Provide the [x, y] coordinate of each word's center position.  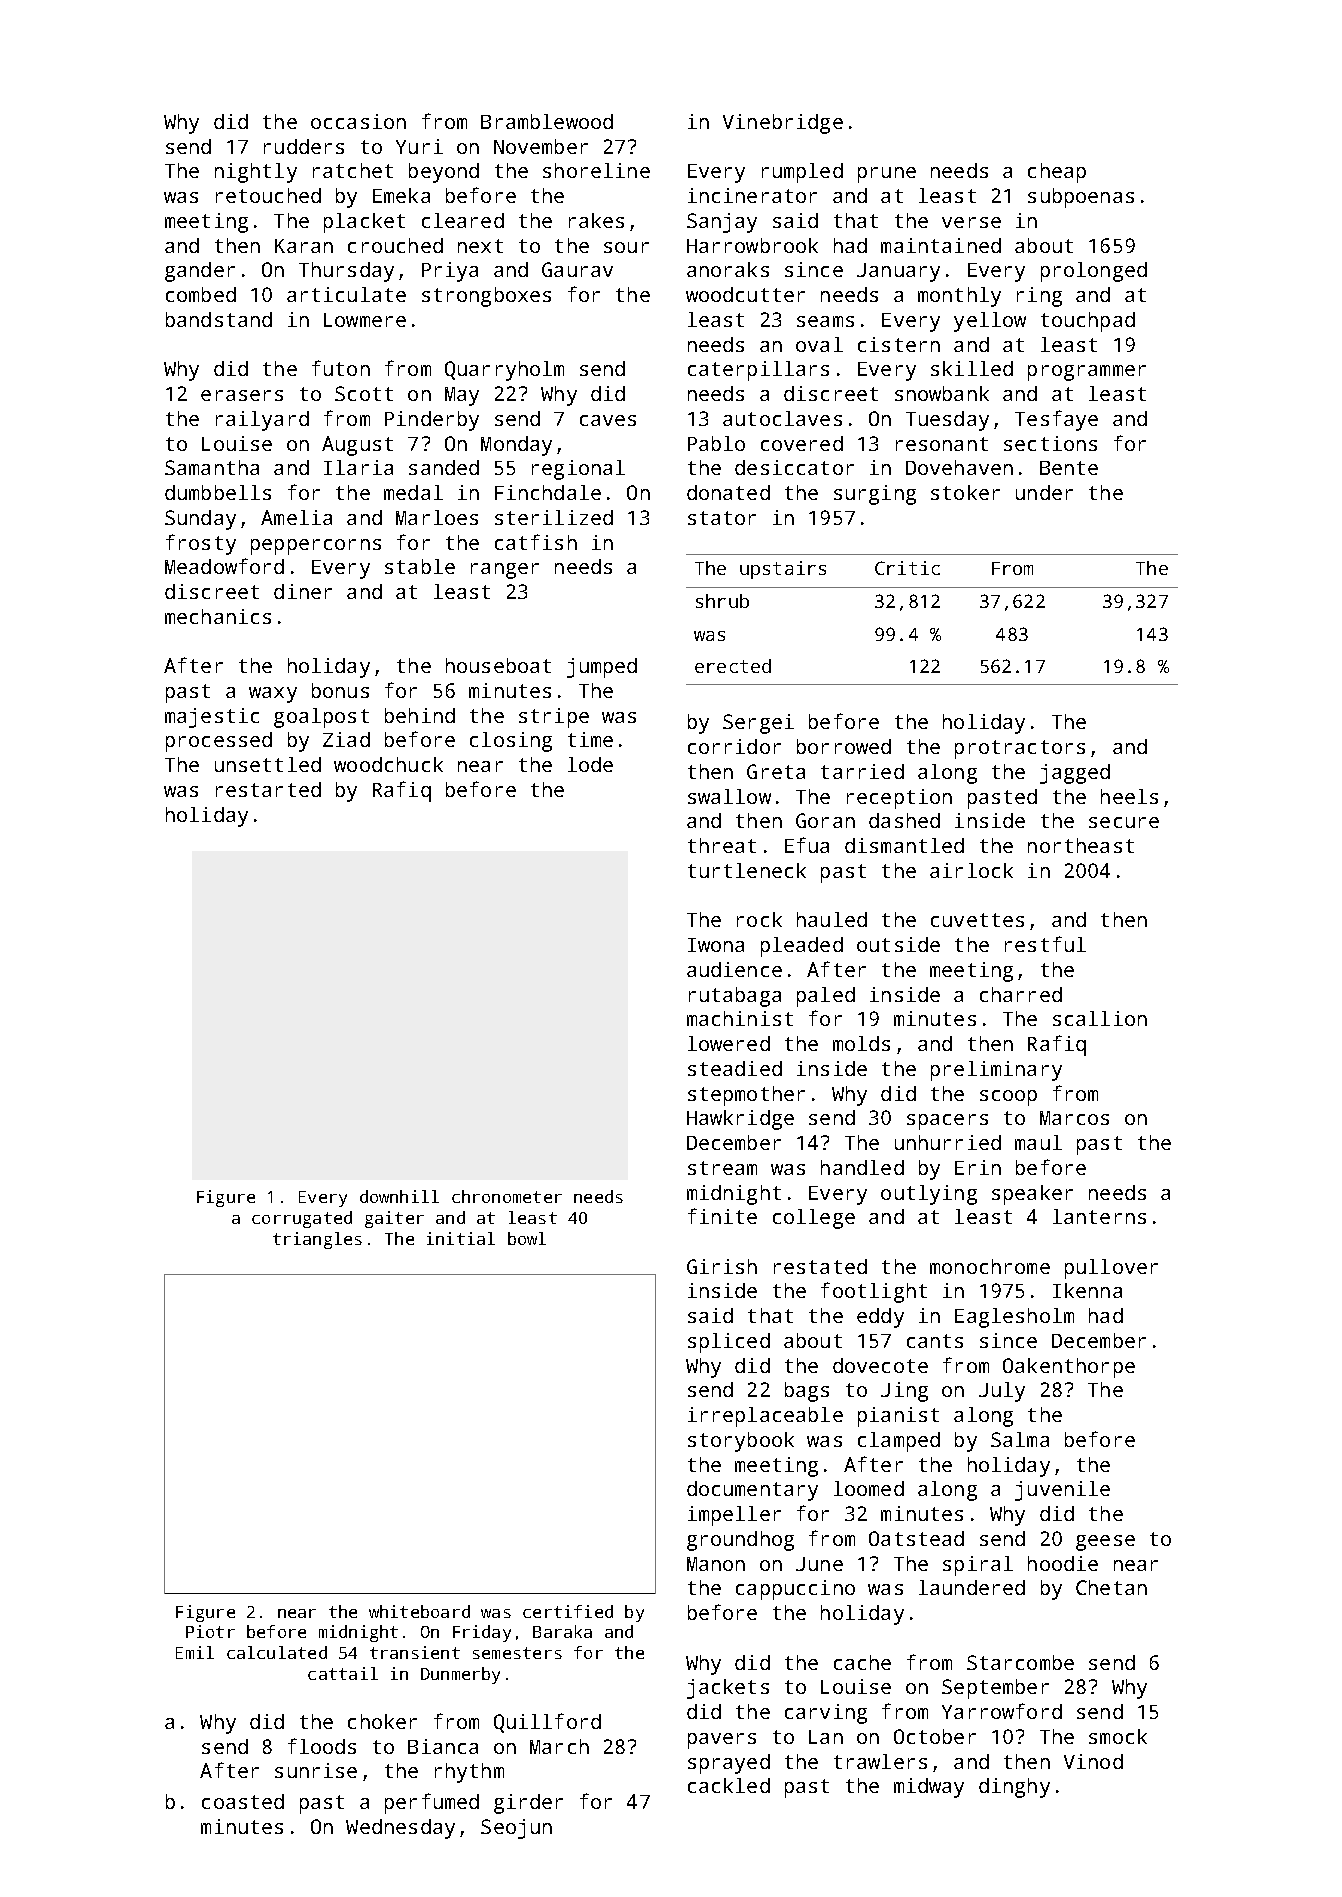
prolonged [1094, 272]
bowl [527, 1238]
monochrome [990, 1266]
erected [733, 666]
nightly [256, 173]
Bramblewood [547, 121]
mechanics [218, 616]
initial [461, 1238]
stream [722, 1168]
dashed [904, 820]
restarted [268, 789]
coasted [243, 1801]
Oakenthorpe [1069, 1368]
